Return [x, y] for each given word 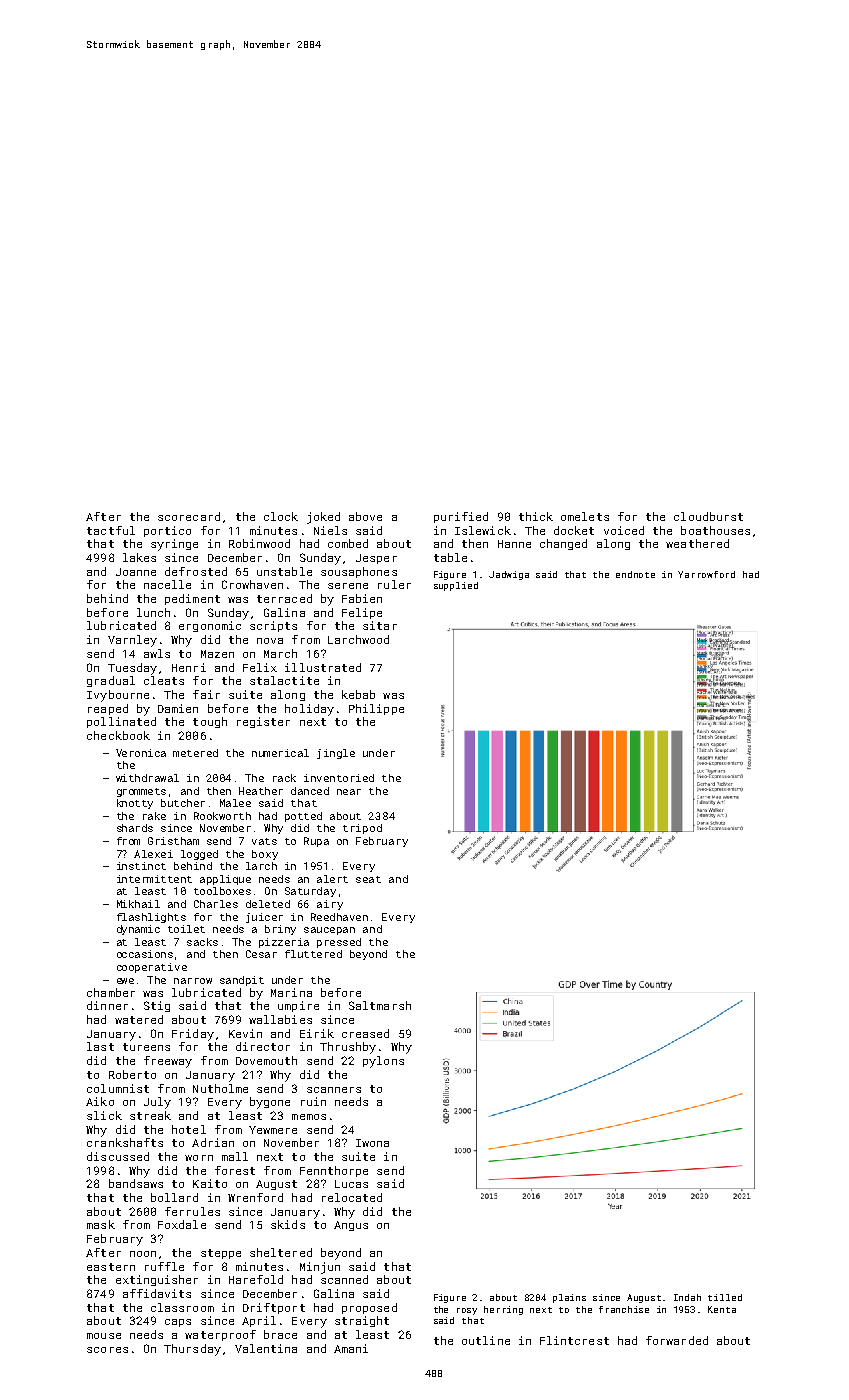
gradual [111, 681]
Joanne [136, 572]
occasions [145, 954]
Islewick [483, 530]
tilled [725, 1297]
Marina [291, 992]
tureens [146, 1047]
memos [309, 1117]
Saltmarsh [380, 1005]
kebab [358, 694]
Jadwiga [509, 575]
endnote [635, 574]
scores [107, 1350]
